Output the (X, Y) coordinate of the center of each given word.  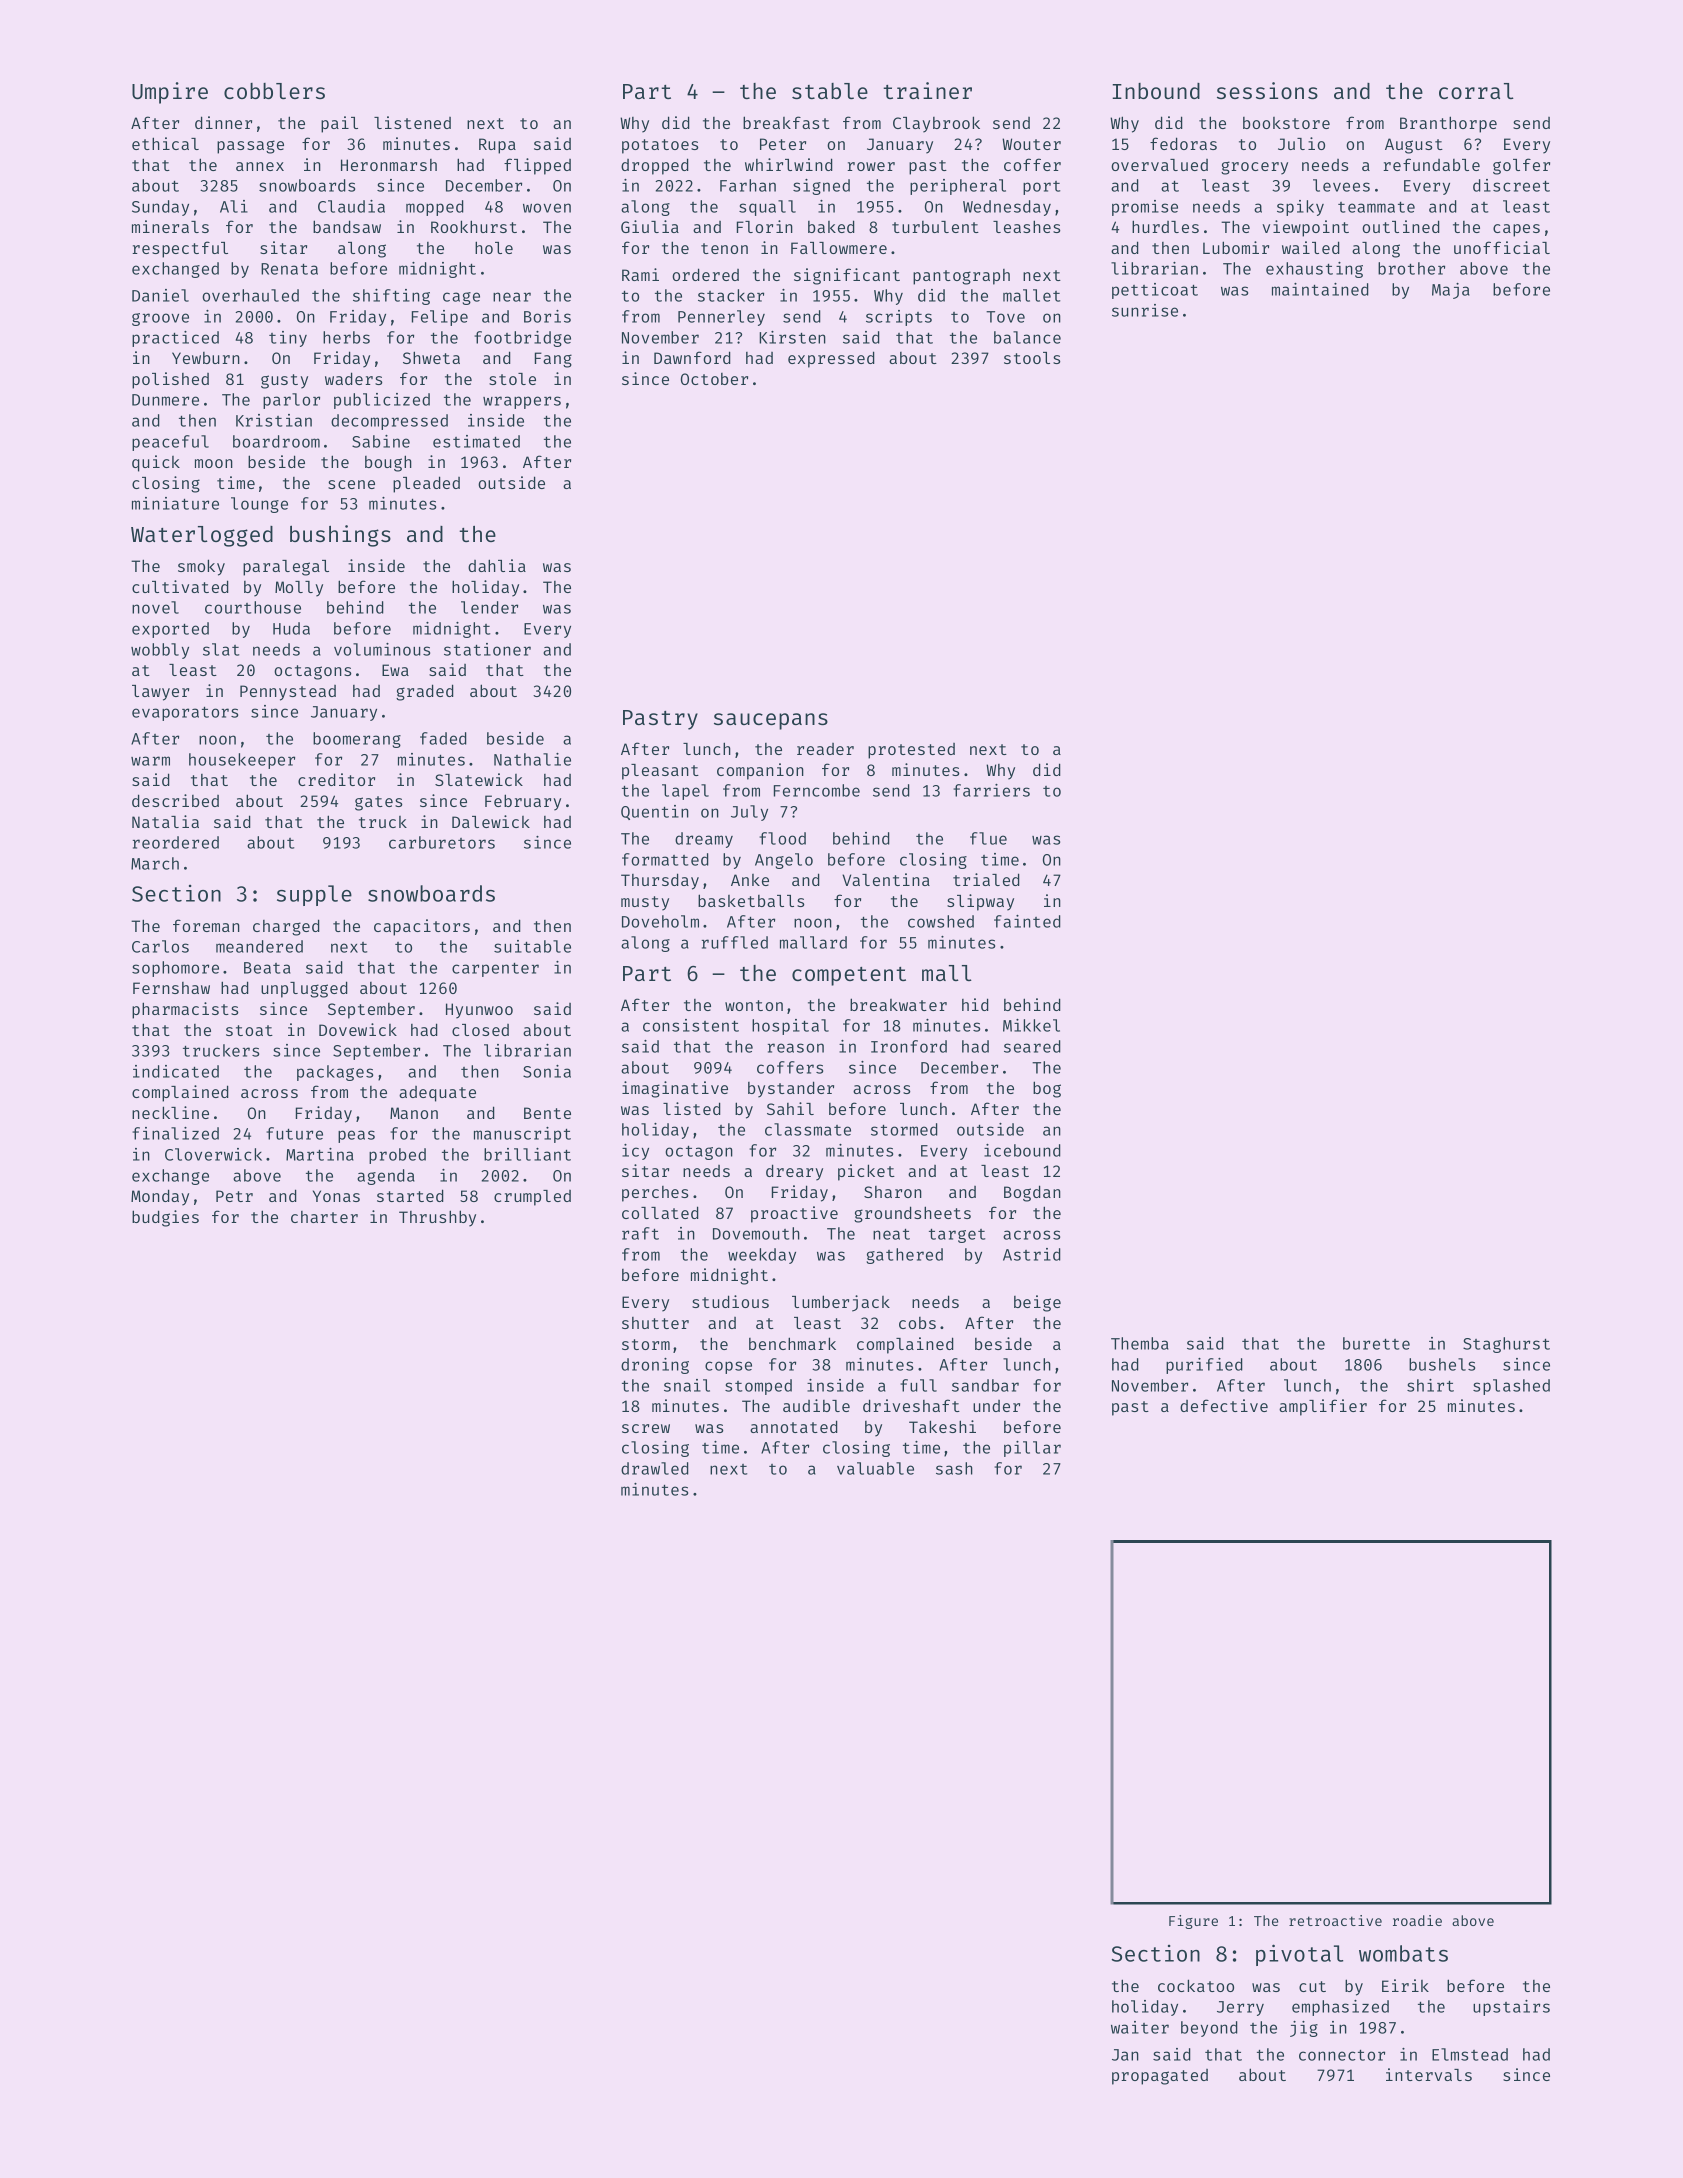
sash (954, 1468)
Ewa (395, 670)
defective (1224, 1405)
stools (1032, 358)
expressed (831, 359)
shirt (1430, 1385)
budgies (165, 1218)
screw (646, 1428)
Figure (1193, 1922)
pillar (1032, 1449)
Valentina (886, 879)
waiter (1140, 2027)
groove (160, 319)
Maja (1451, 291)
